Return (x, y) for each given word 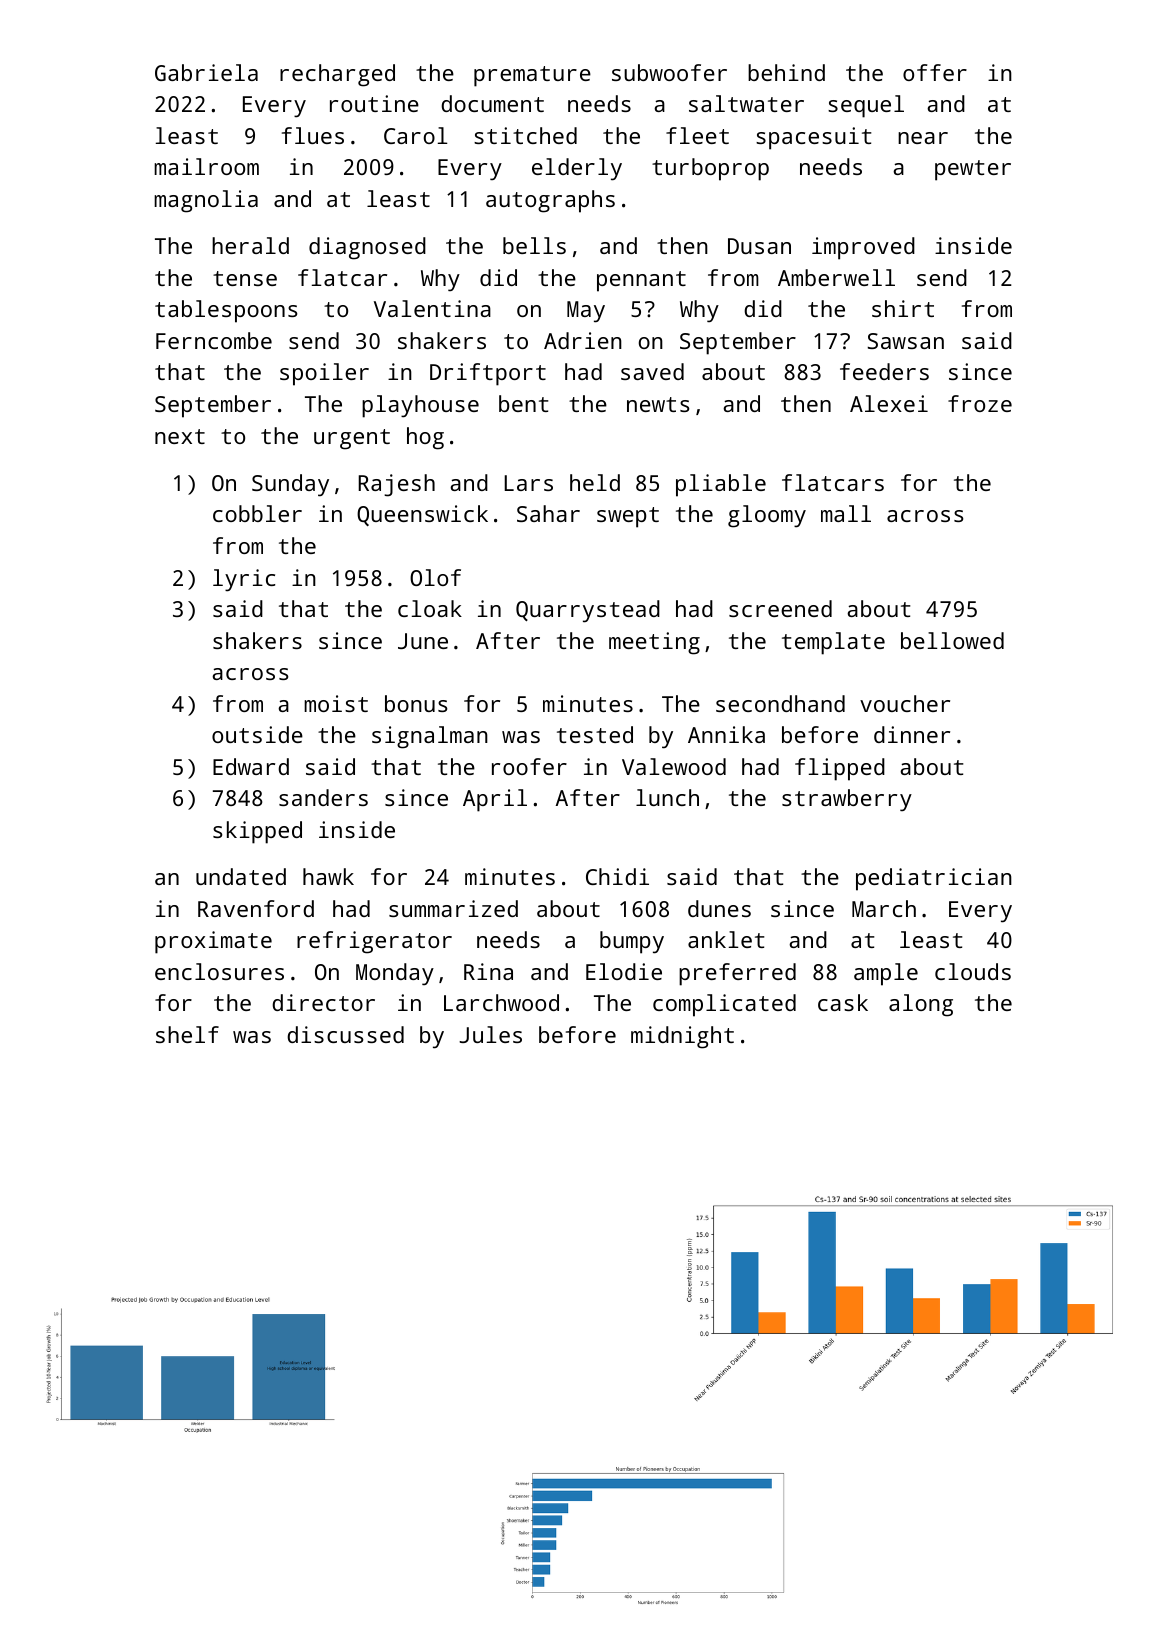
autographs (550, 201)
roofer (529, 766)
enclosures (219, 971)
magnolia (206, 201)
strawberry (847, 800)
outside (257, 734)
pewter (973, 170)
